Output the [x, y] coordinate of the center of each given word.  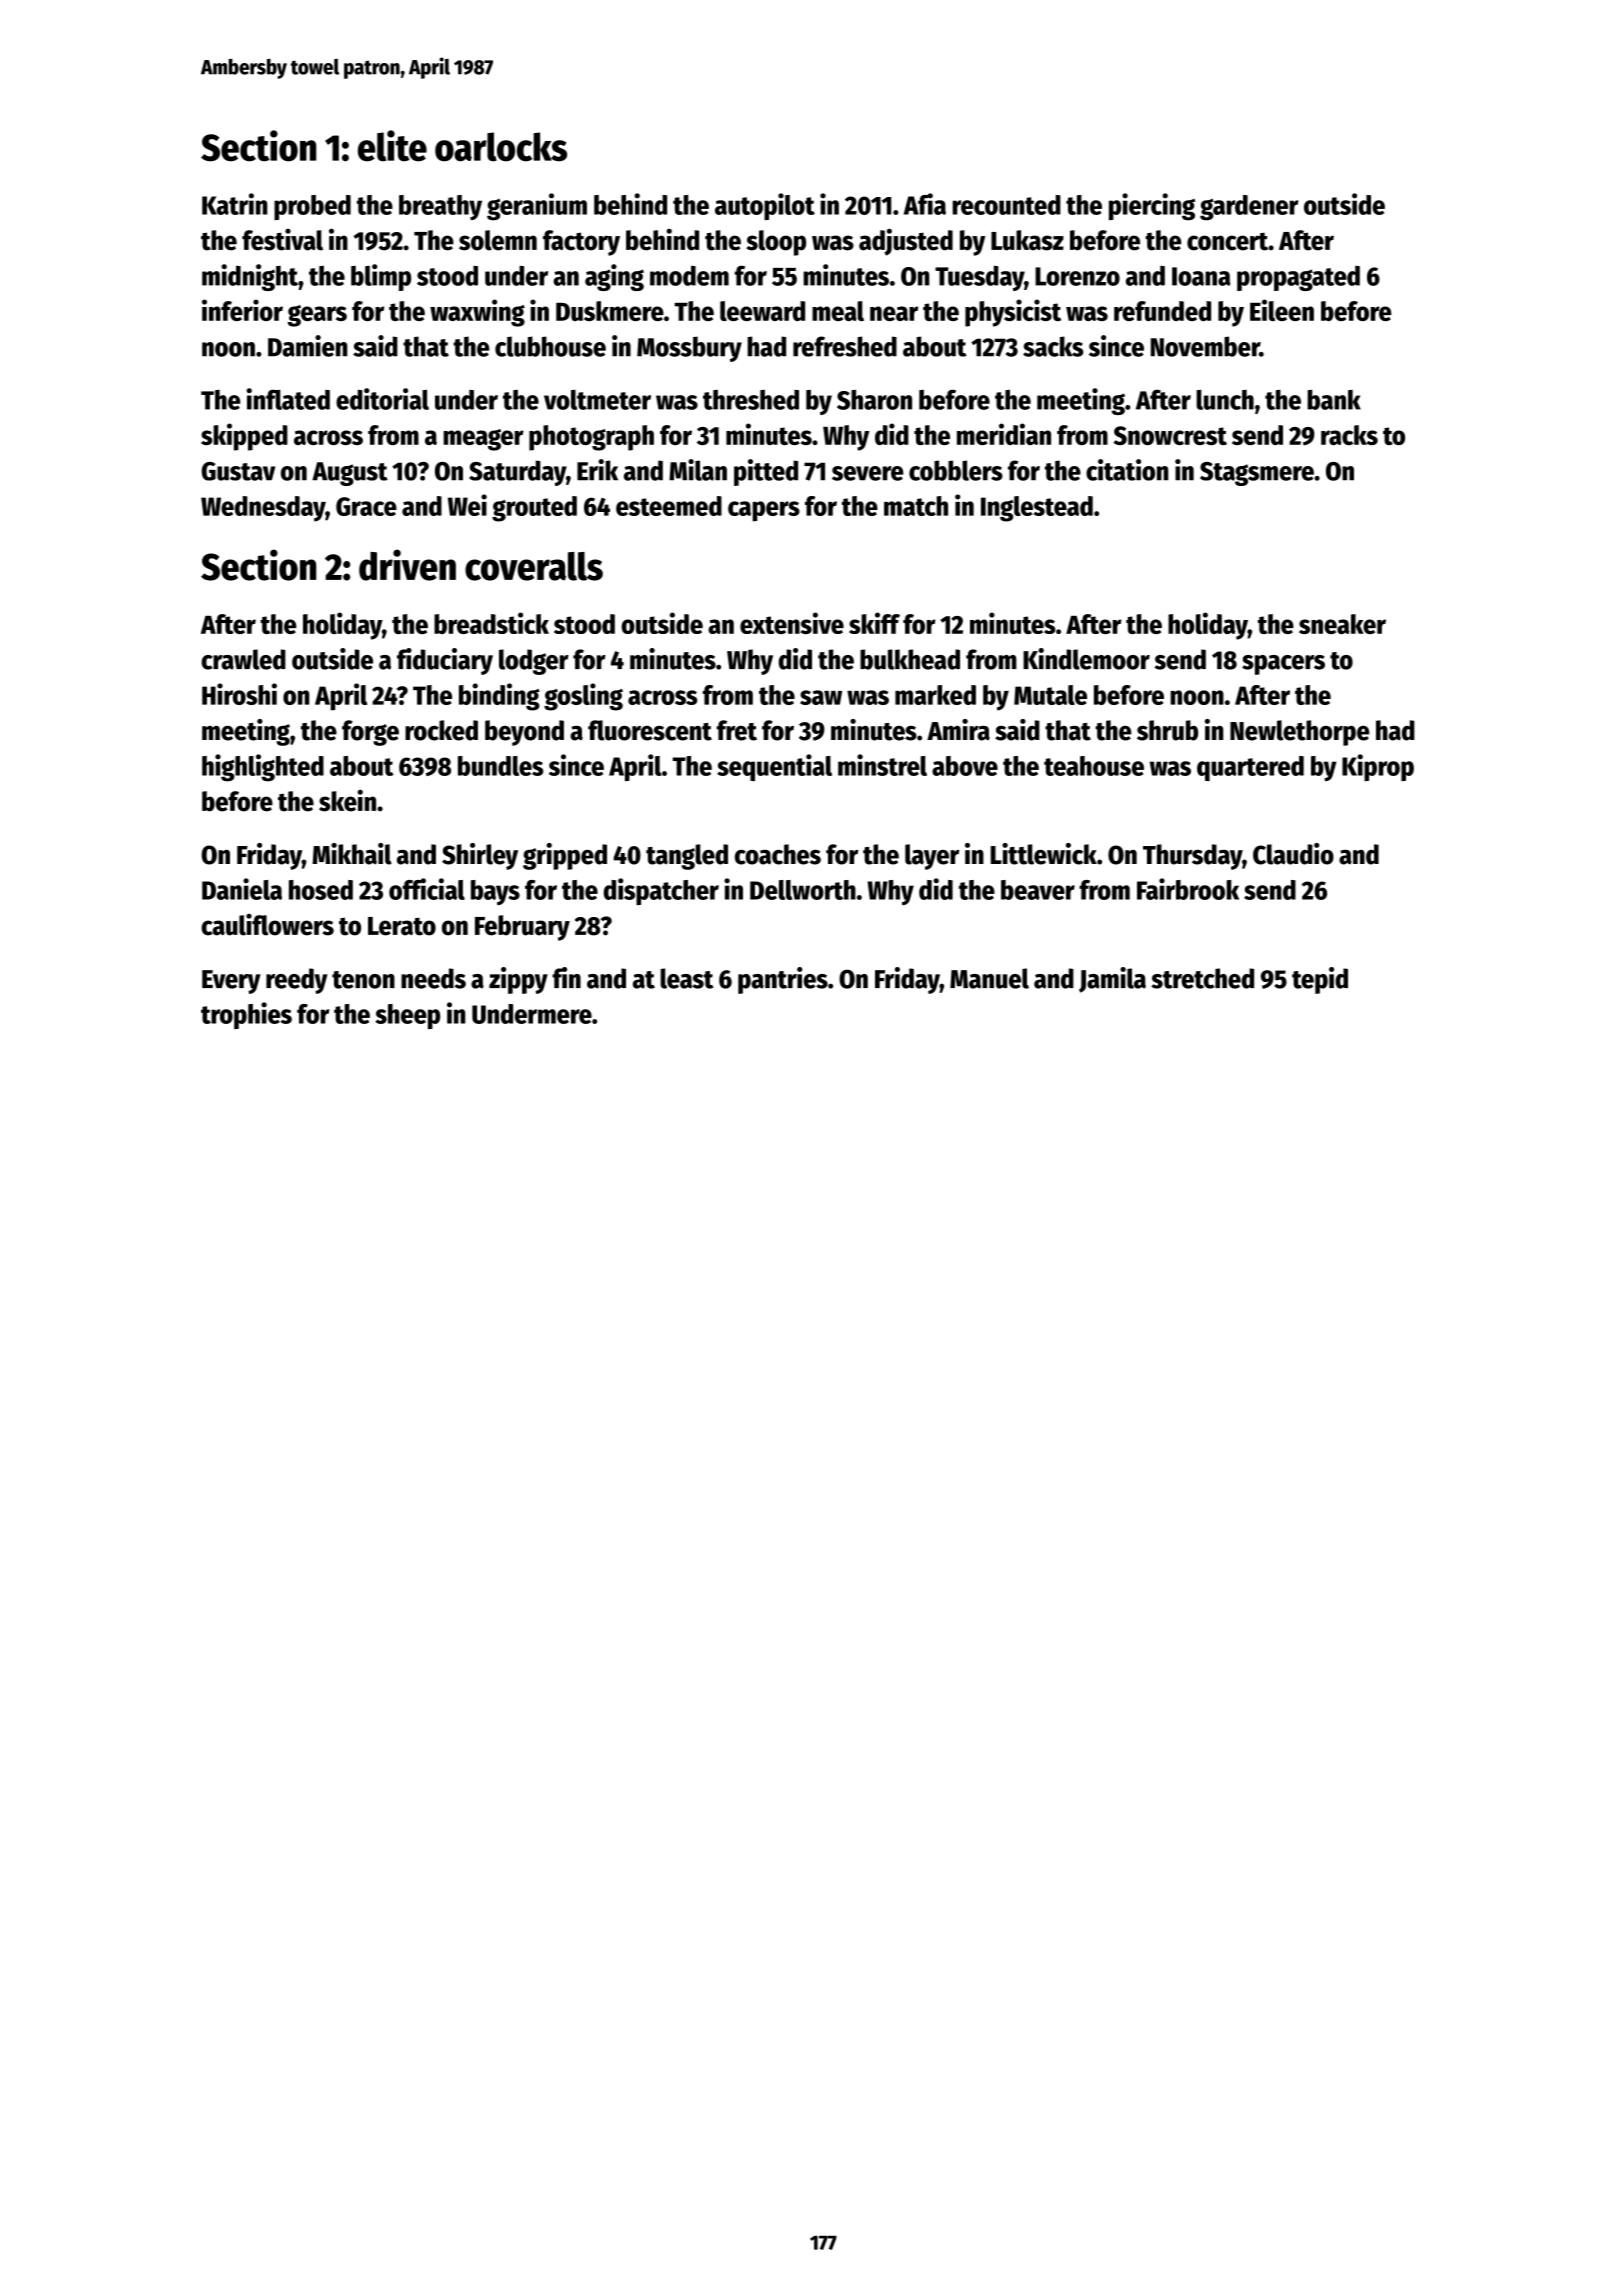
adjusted [906, 242]
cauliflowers [267, 925]
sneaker [1342, 624]
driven [407, 565]
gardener [1249, 208]
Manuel [989, 978]
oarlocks [501, 147]
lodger [534, 662]
